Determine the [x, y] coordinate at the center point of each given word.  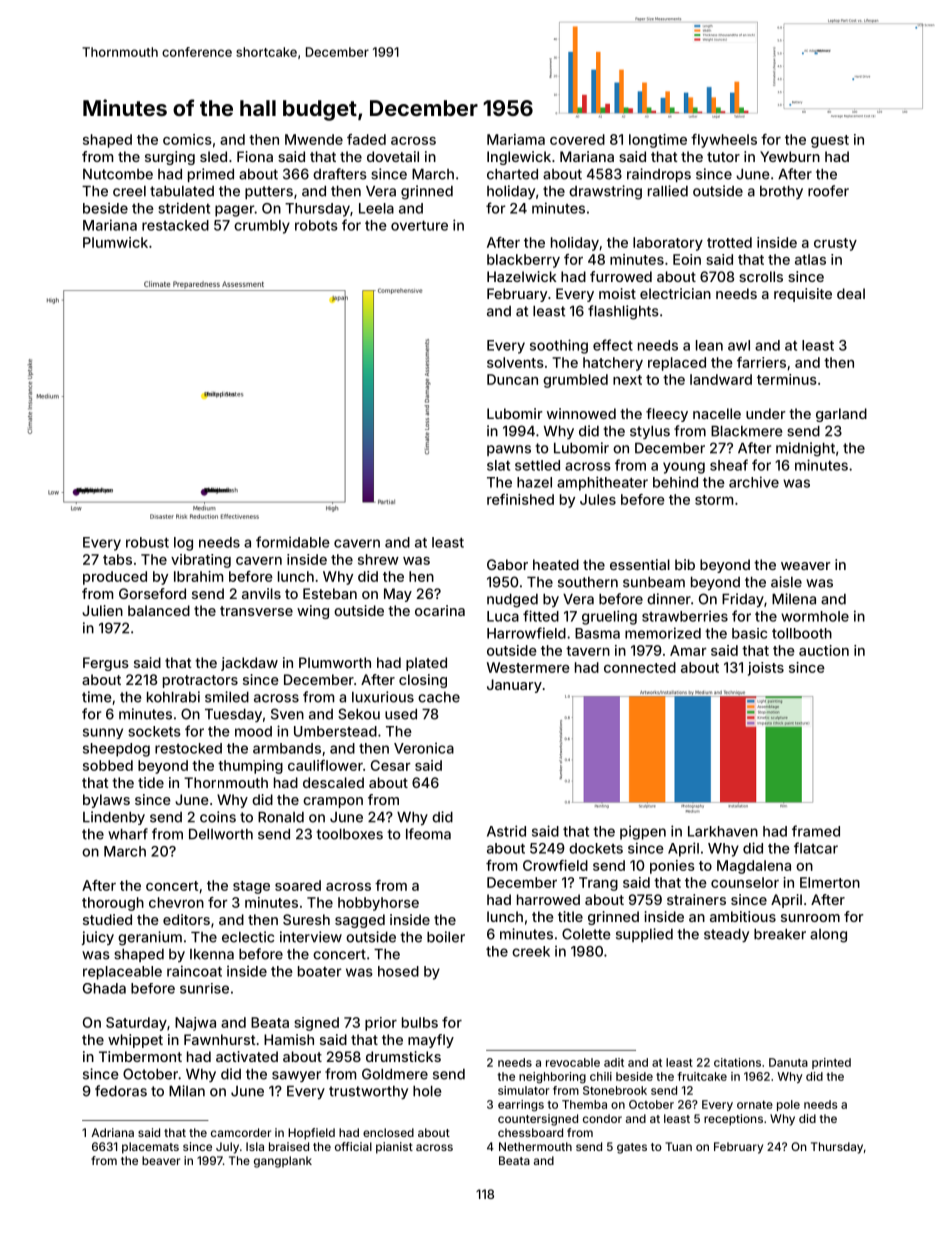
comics [187, 139]
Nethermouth [535, 1146]
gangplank [283, 1162]
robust [147, 542]
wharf [128, 834]
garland [841, 415]
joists [766, 669]
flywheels [724, 141]
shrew [378, 559]
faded [366, 139]
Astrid [506, 831]
